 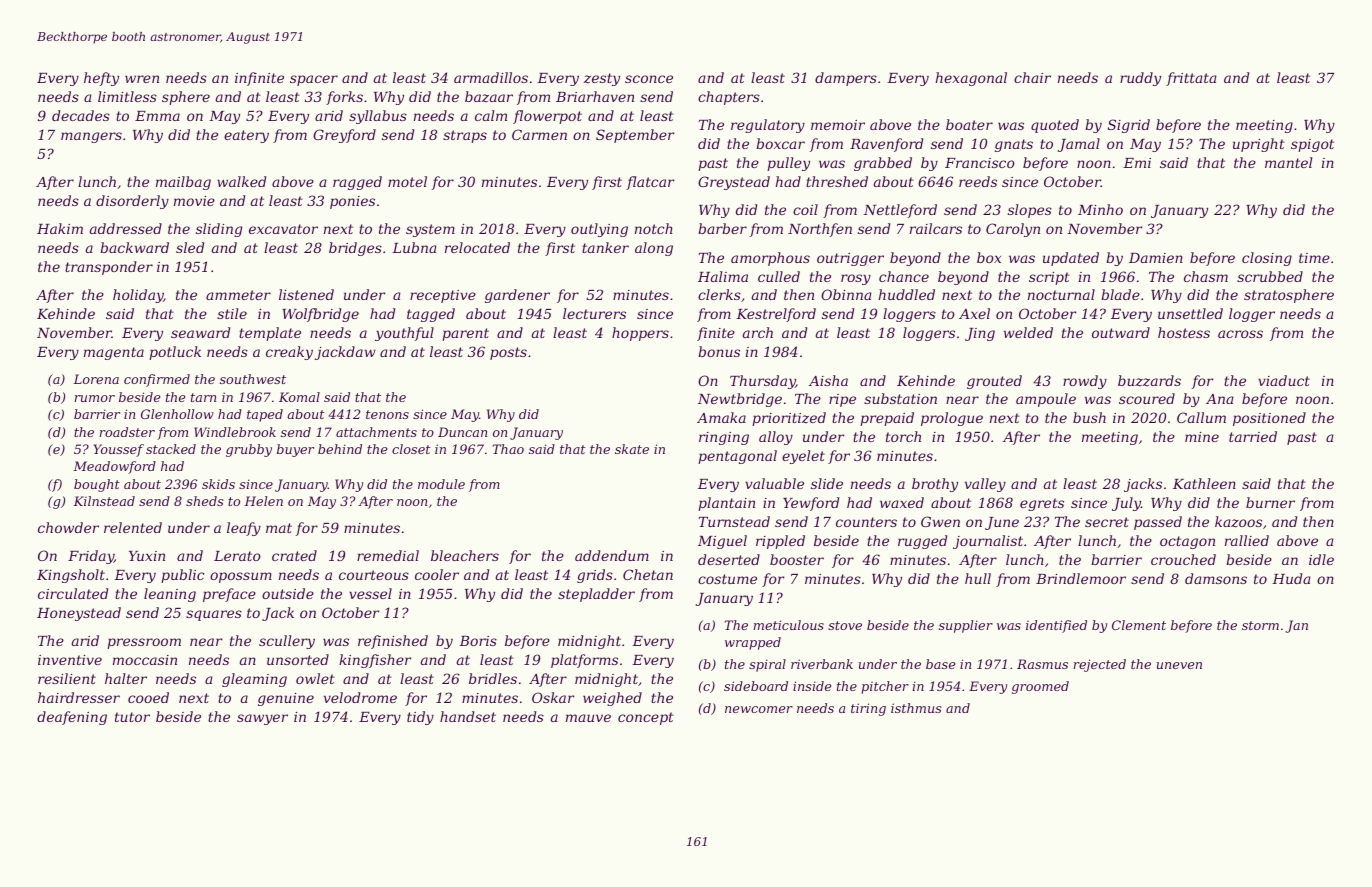 I want to click on hefty, so click(x=101, y=79).
